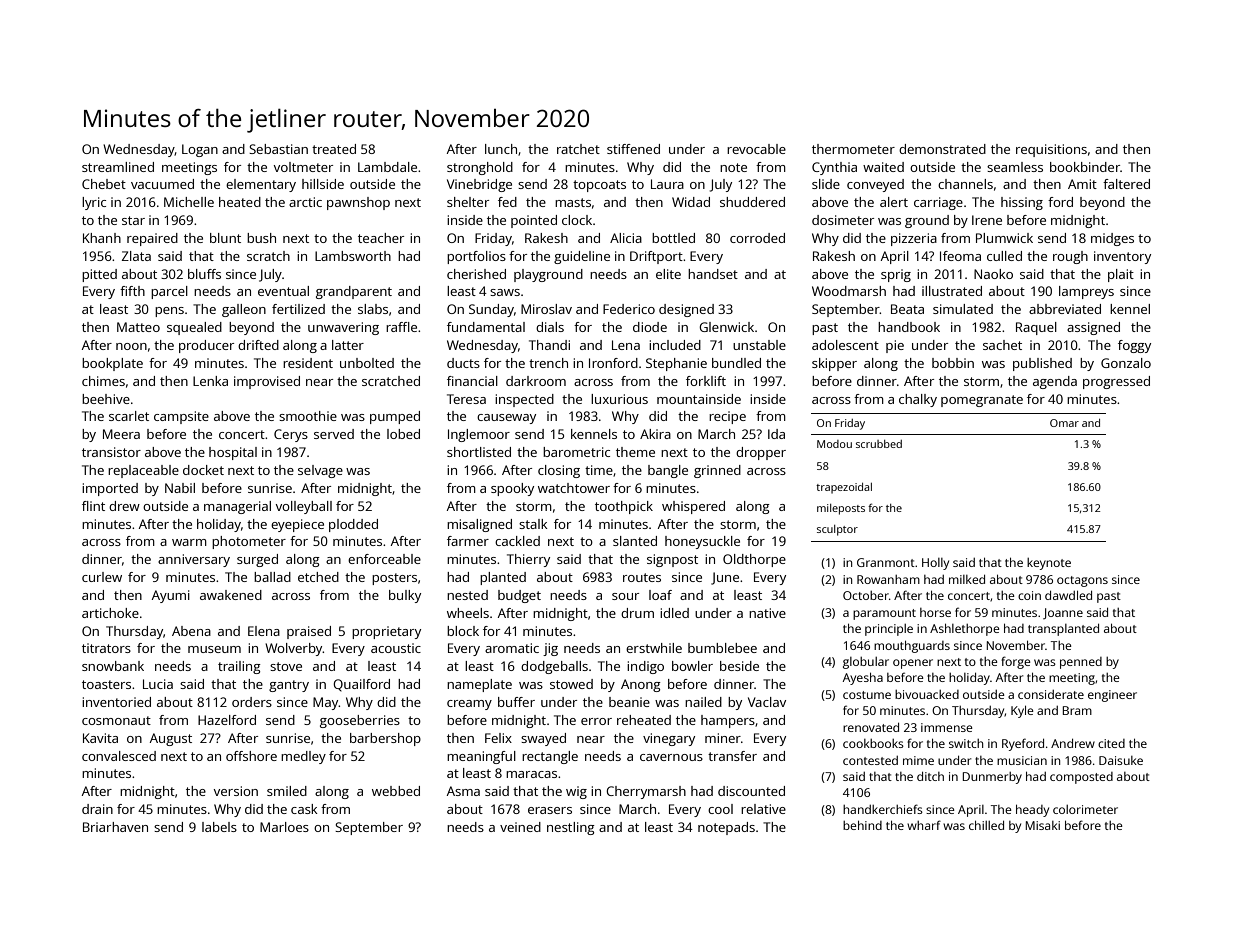 The image size is (1233, 952). Describe the element at coordinates (635, 541) in the document. I see `slanted` at that location.
